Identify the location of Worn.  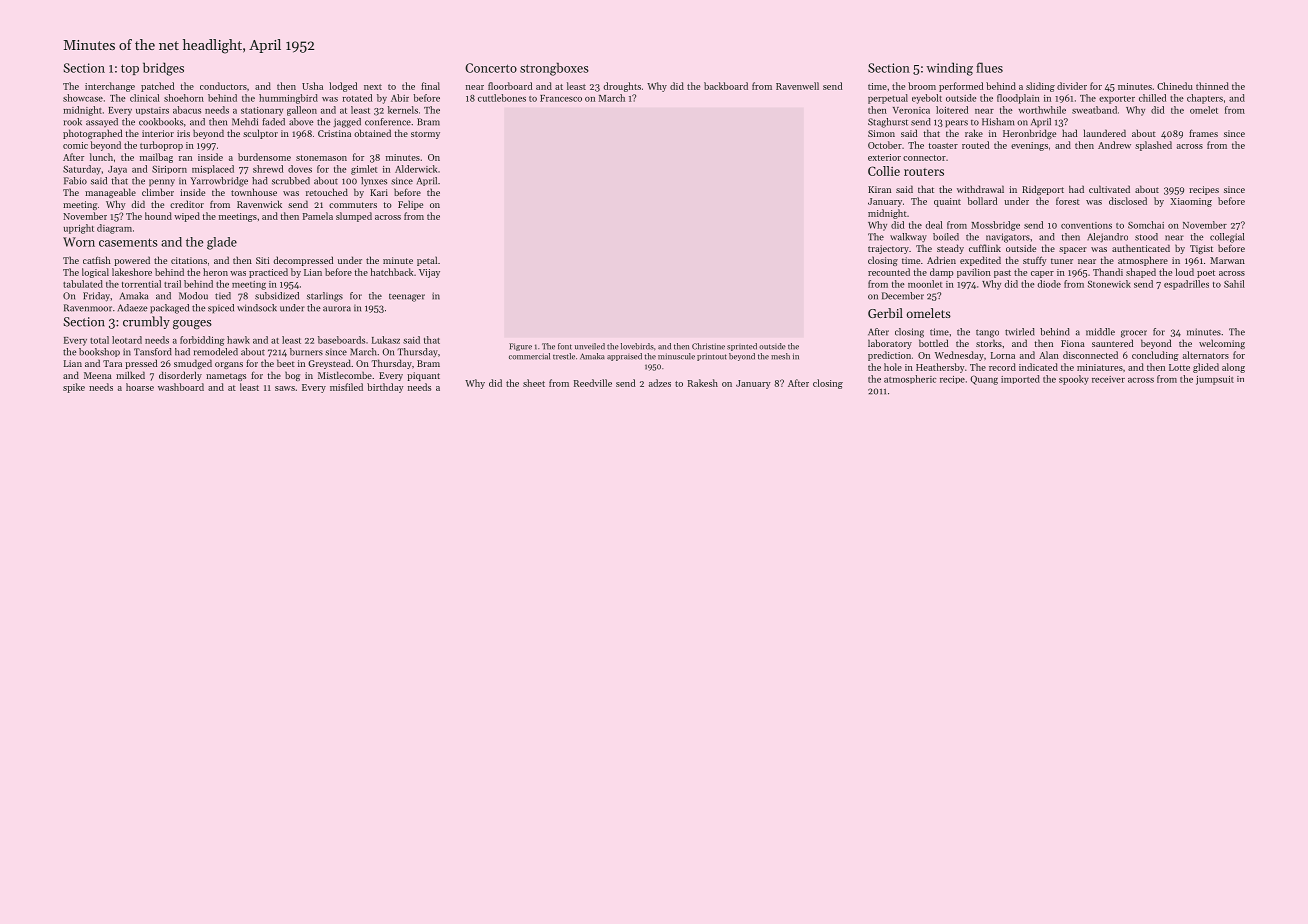
(79, 242).
